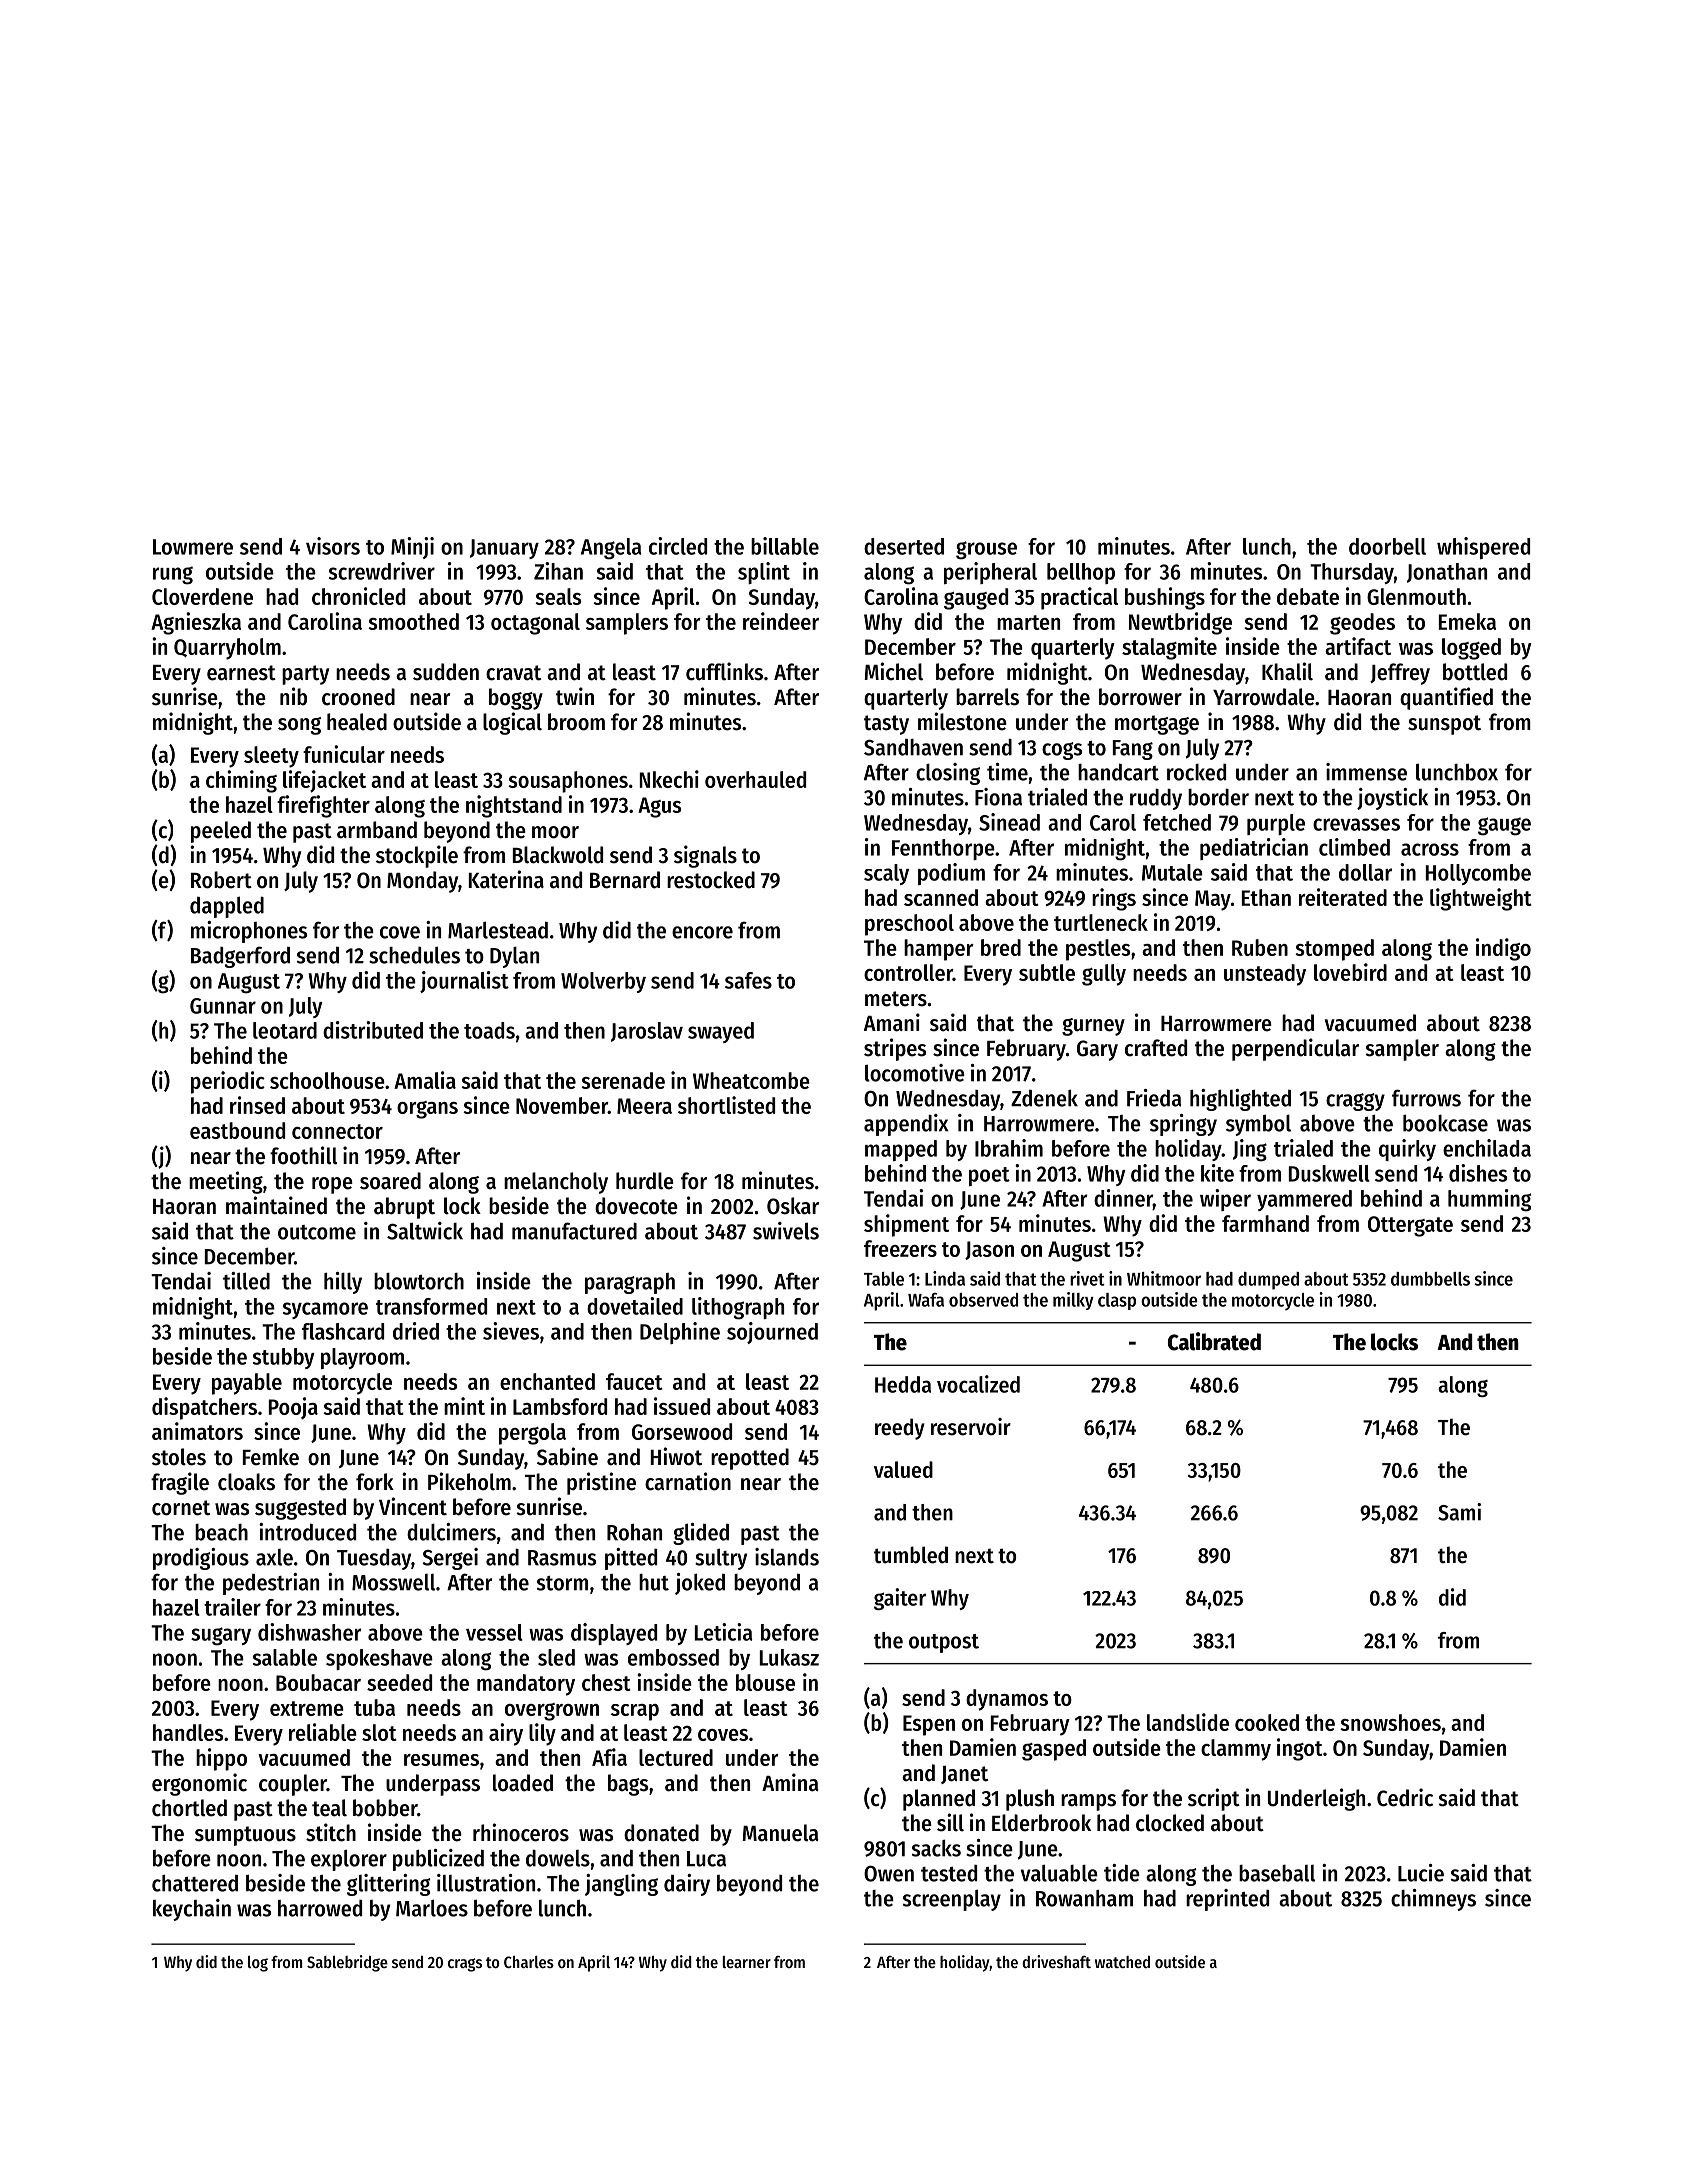 The height and width of the document is (2178, 1683). I want to click on furrows, so click(1426, 1098).
